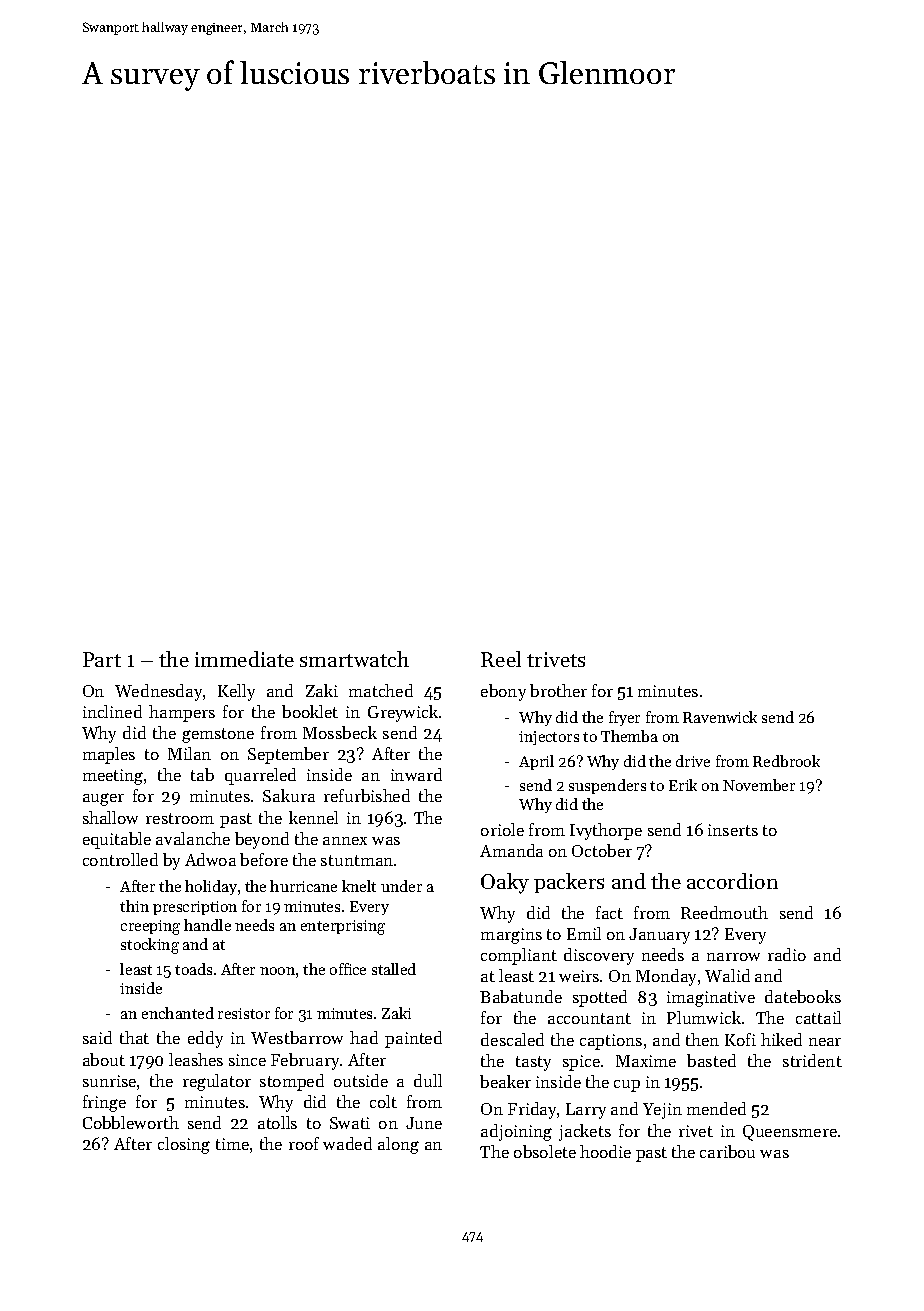  What do you see at coordinates (579, 976) in the document?
I see `weirs` at bounding box center [579, 976].
